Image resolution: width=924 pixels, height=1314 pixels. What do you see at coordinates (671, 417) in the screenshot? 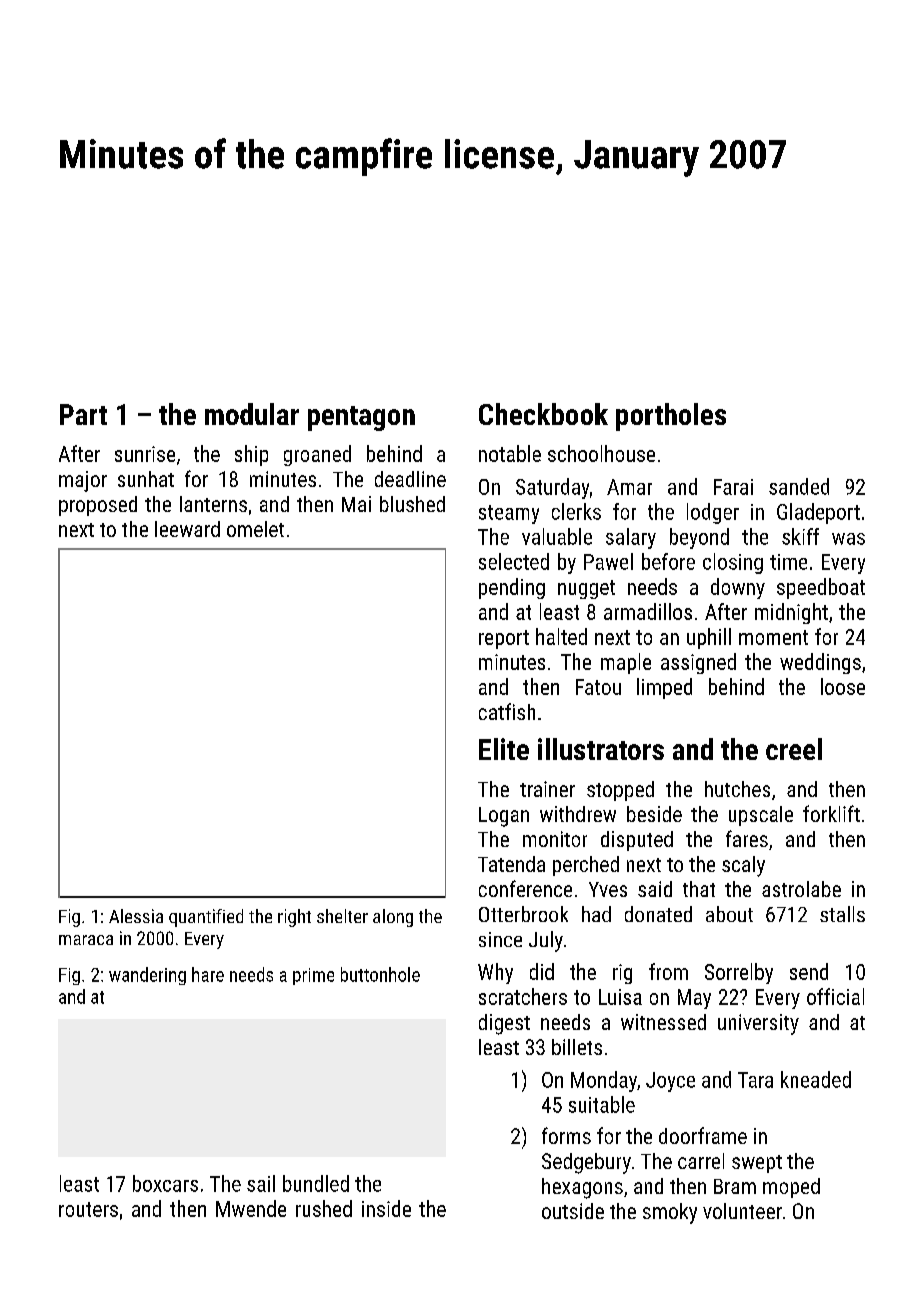
I see `portholes` at bounding box center [671, 417].
